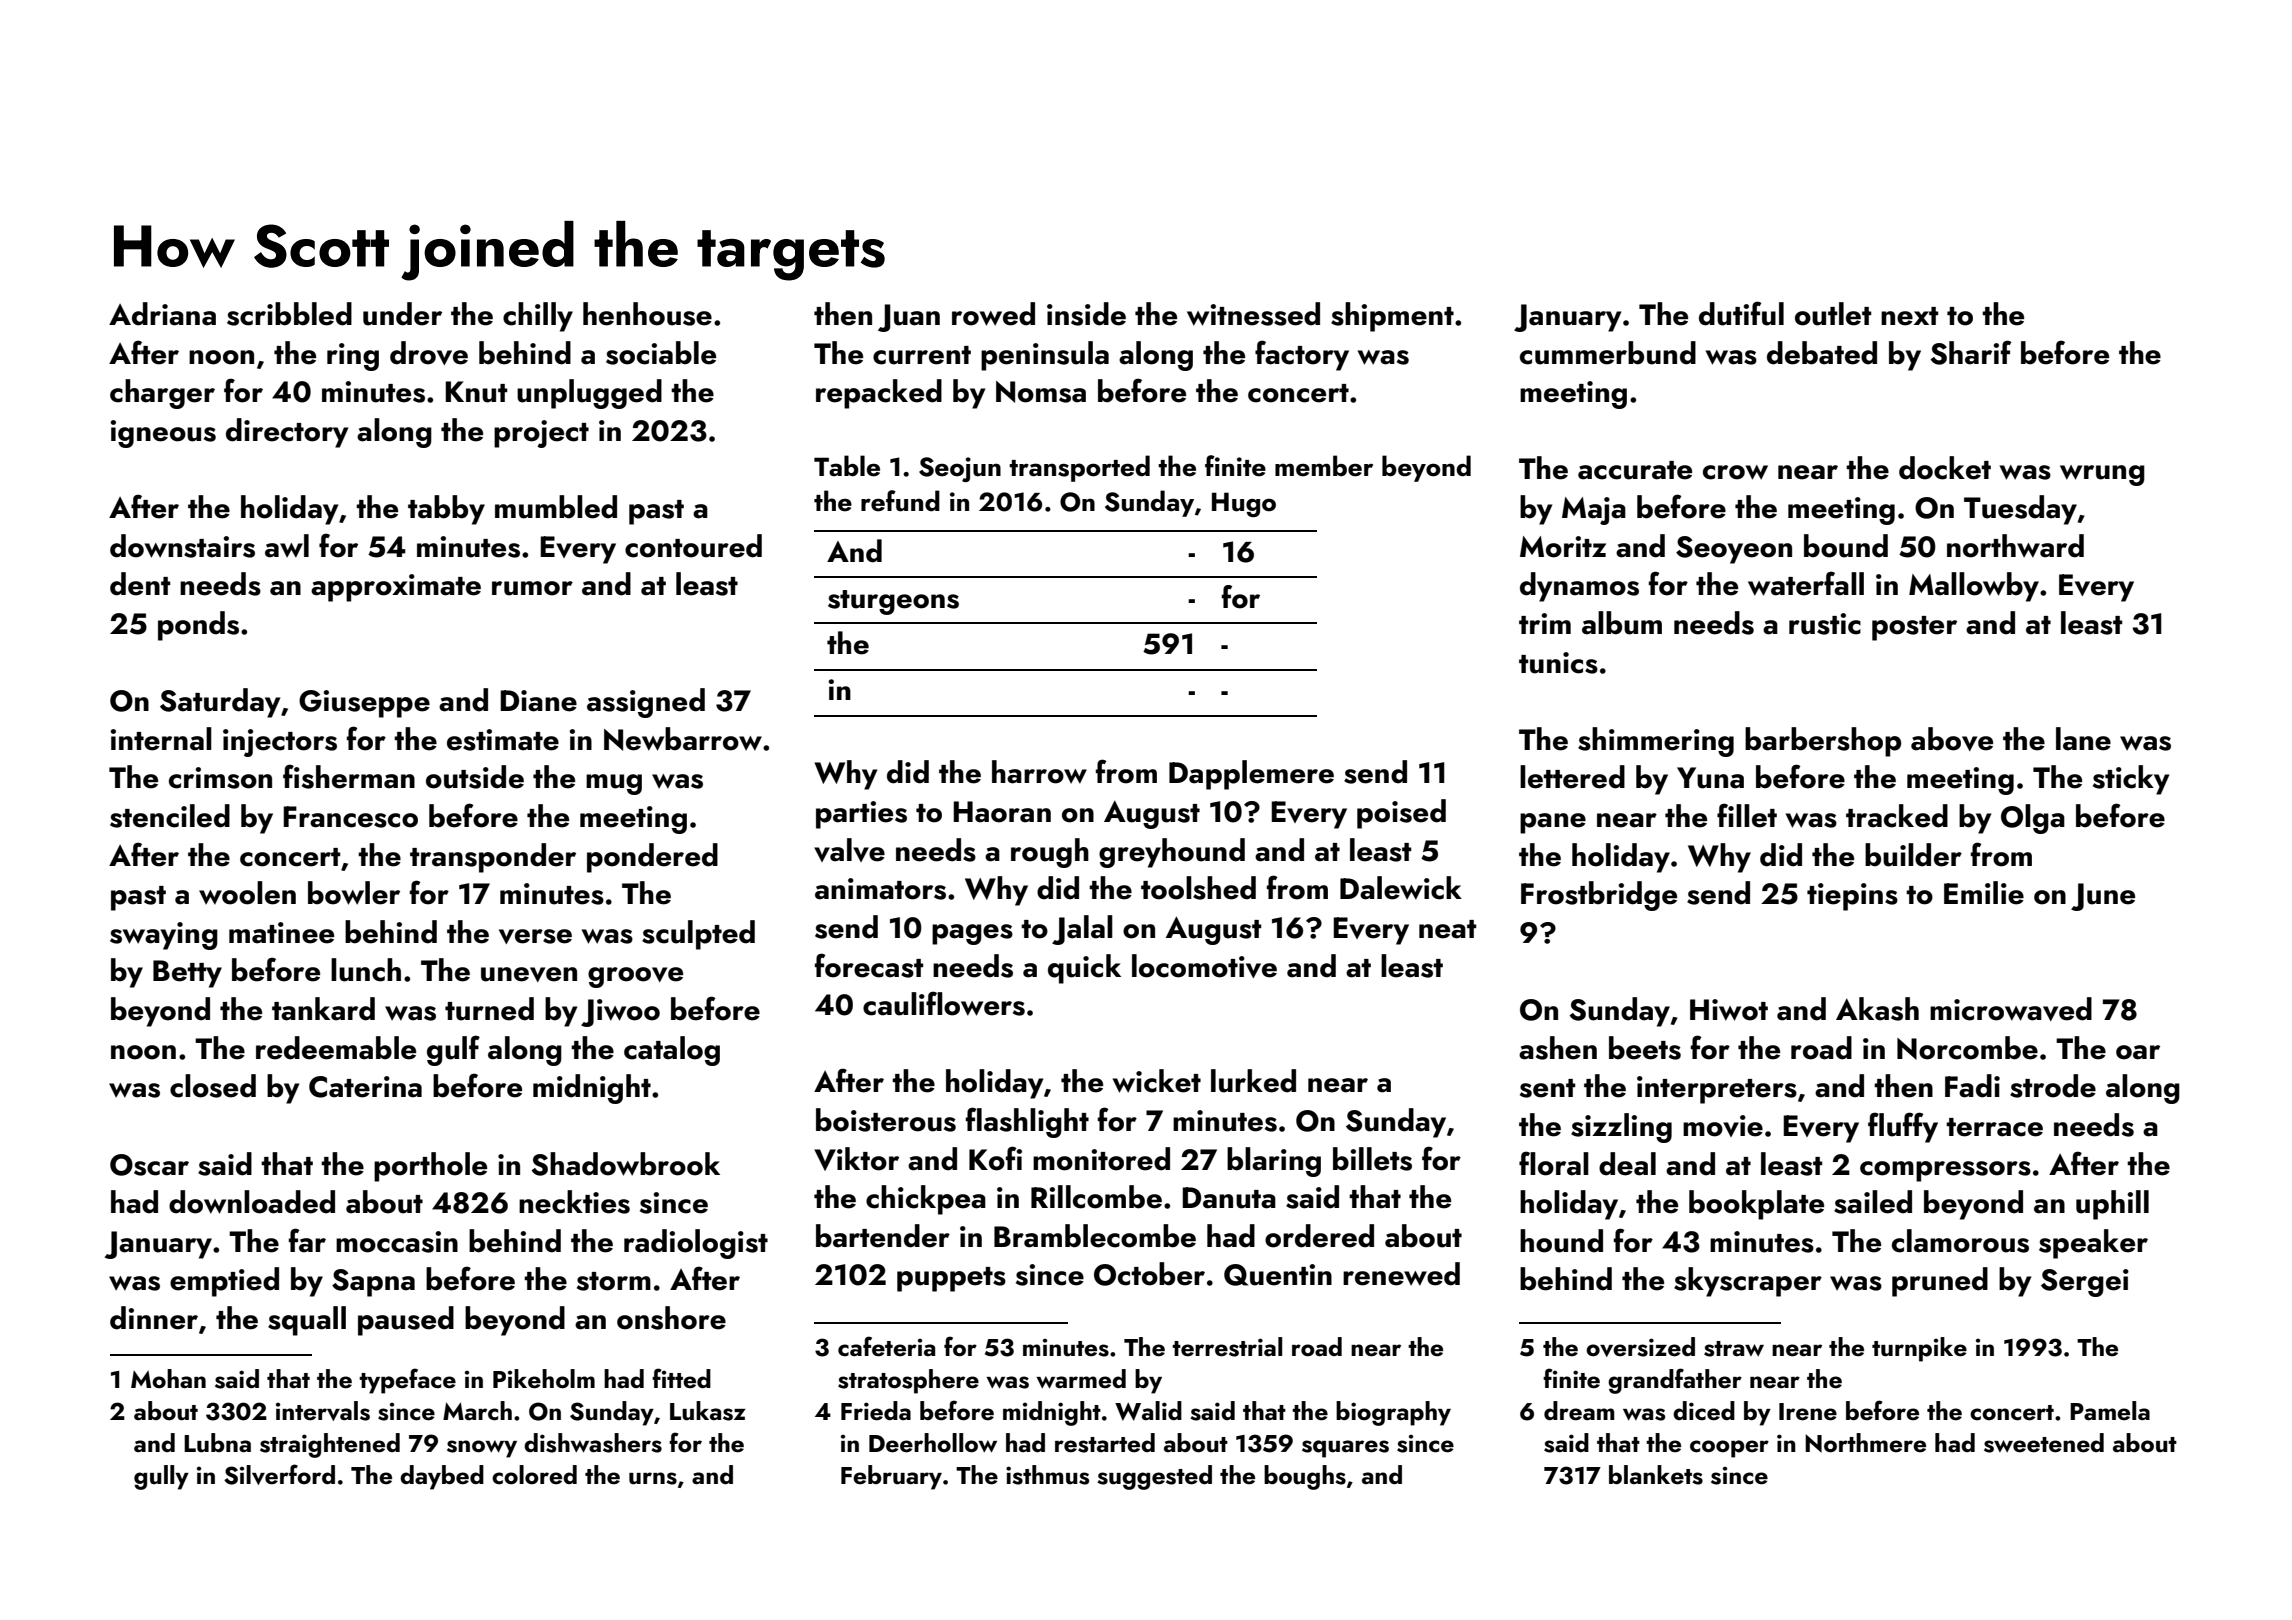 The image size is (2292, 1620). What do you see at coordinates (538, 317) in the image?
I see `chilly` at bounding box center [538, 317].
